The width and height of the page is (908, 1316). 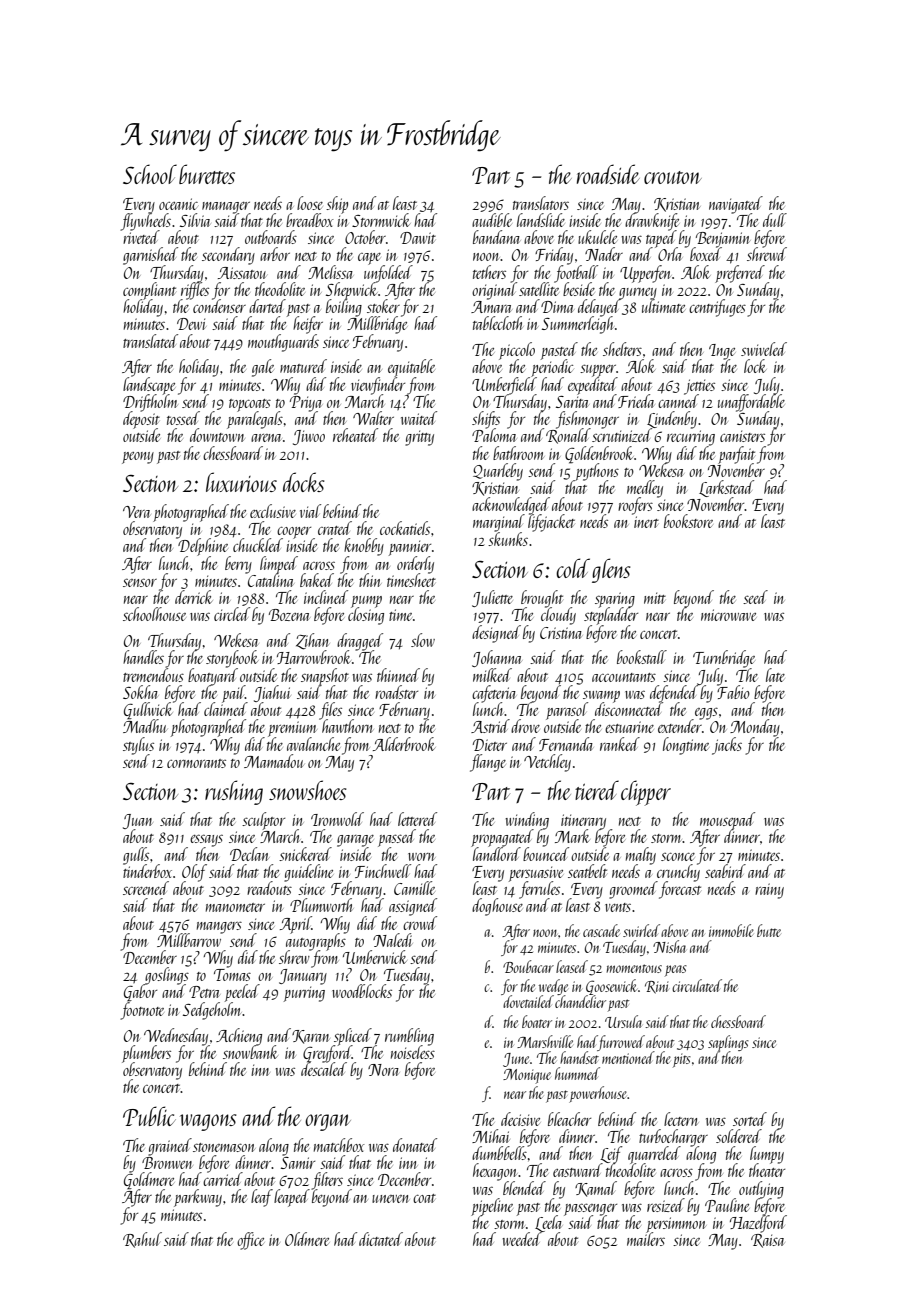 I want to click on claimed, so click(x=225, y=709).
